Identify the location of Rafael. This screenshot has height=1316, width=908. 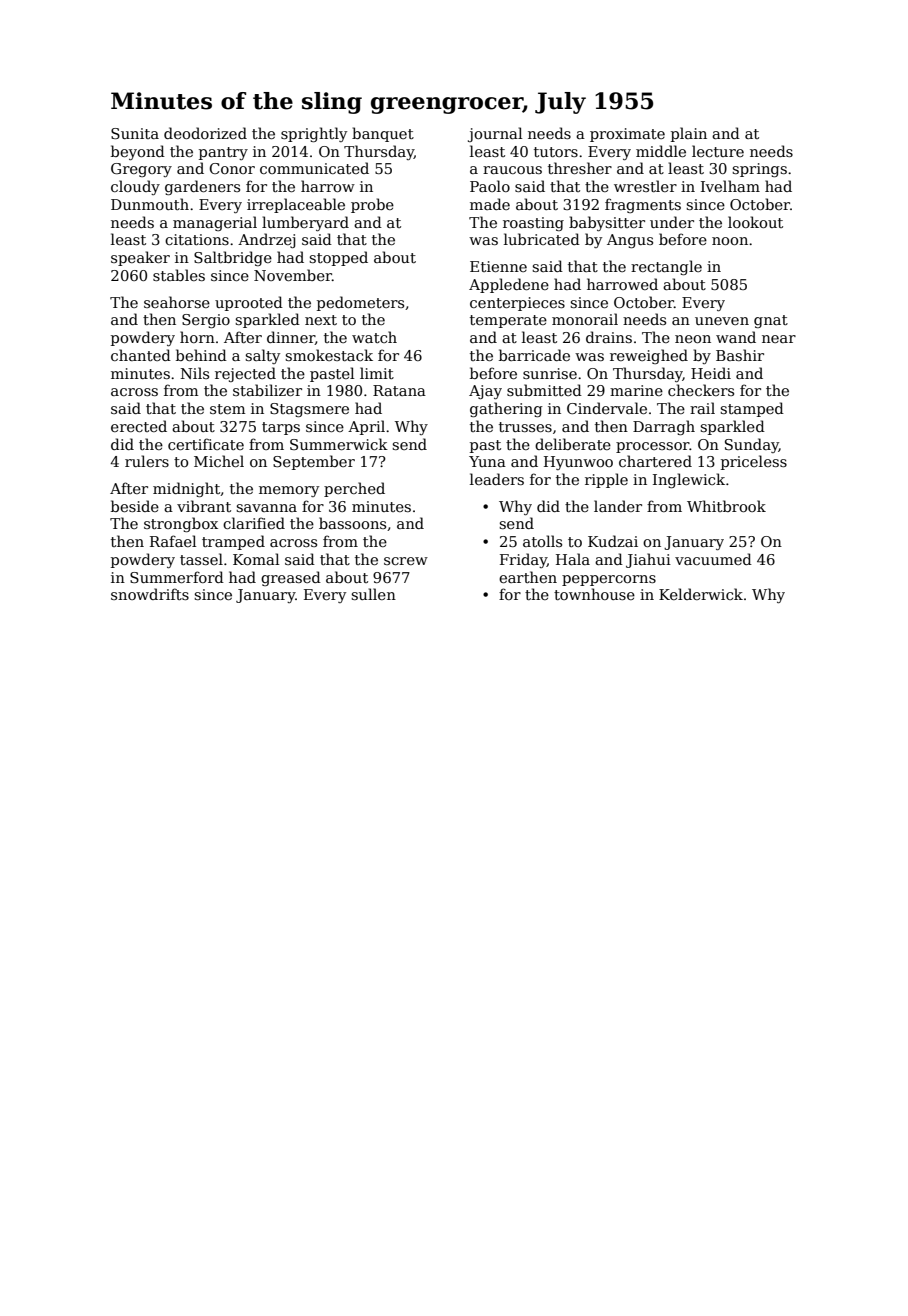
(173, 541).
